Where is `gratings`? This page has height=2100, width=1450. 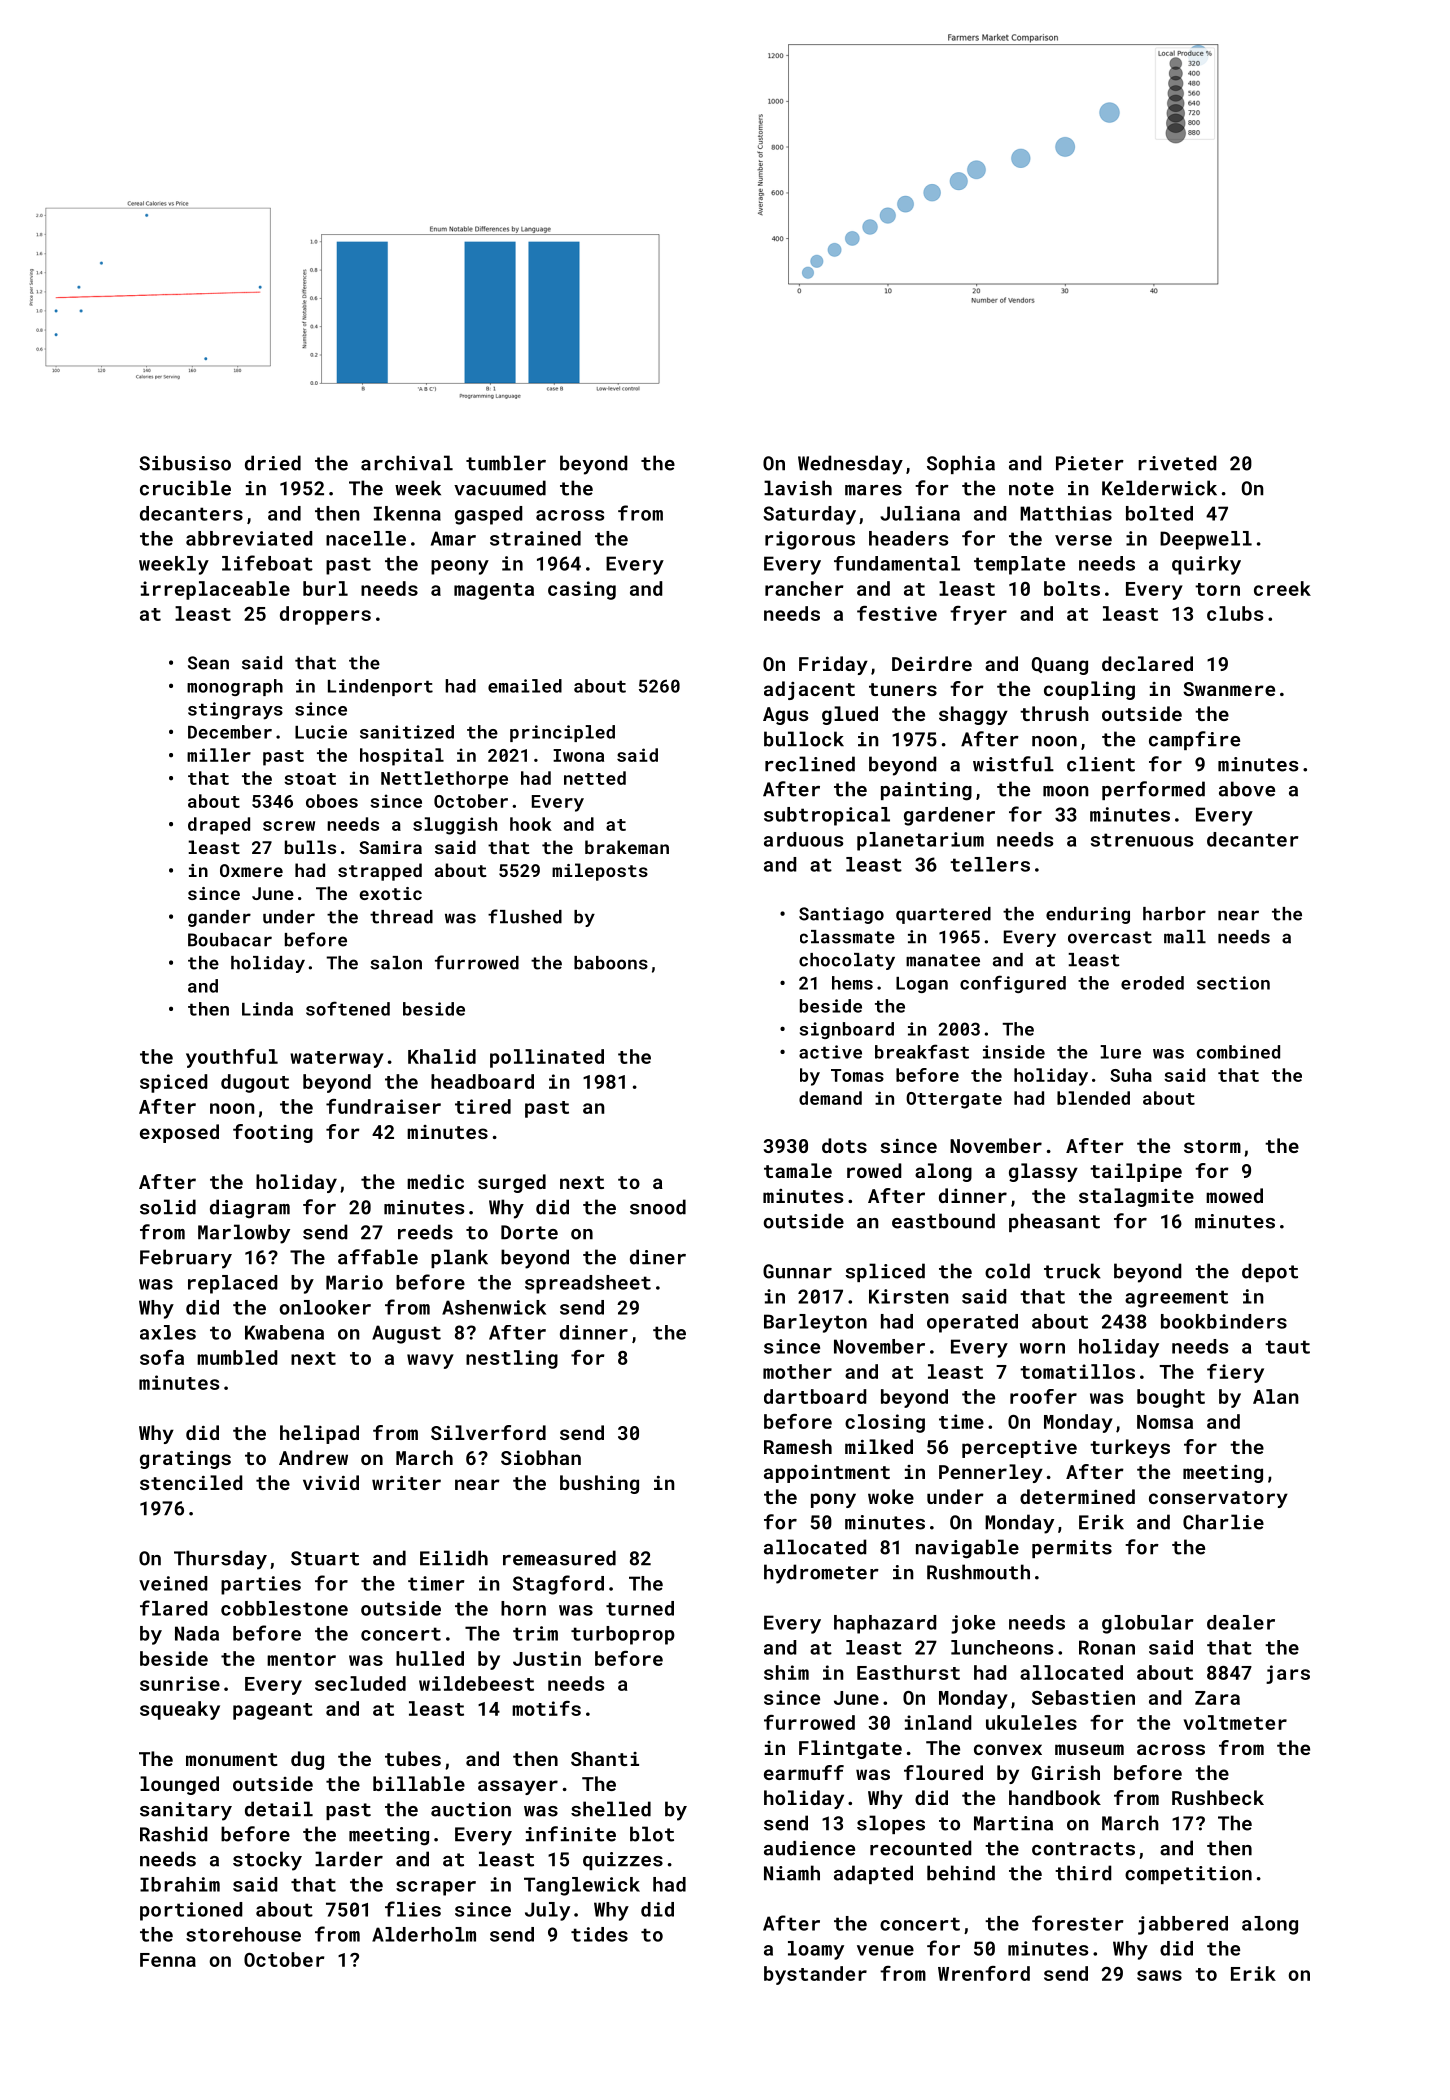
gratings is located at coordinates (185, 1459).
